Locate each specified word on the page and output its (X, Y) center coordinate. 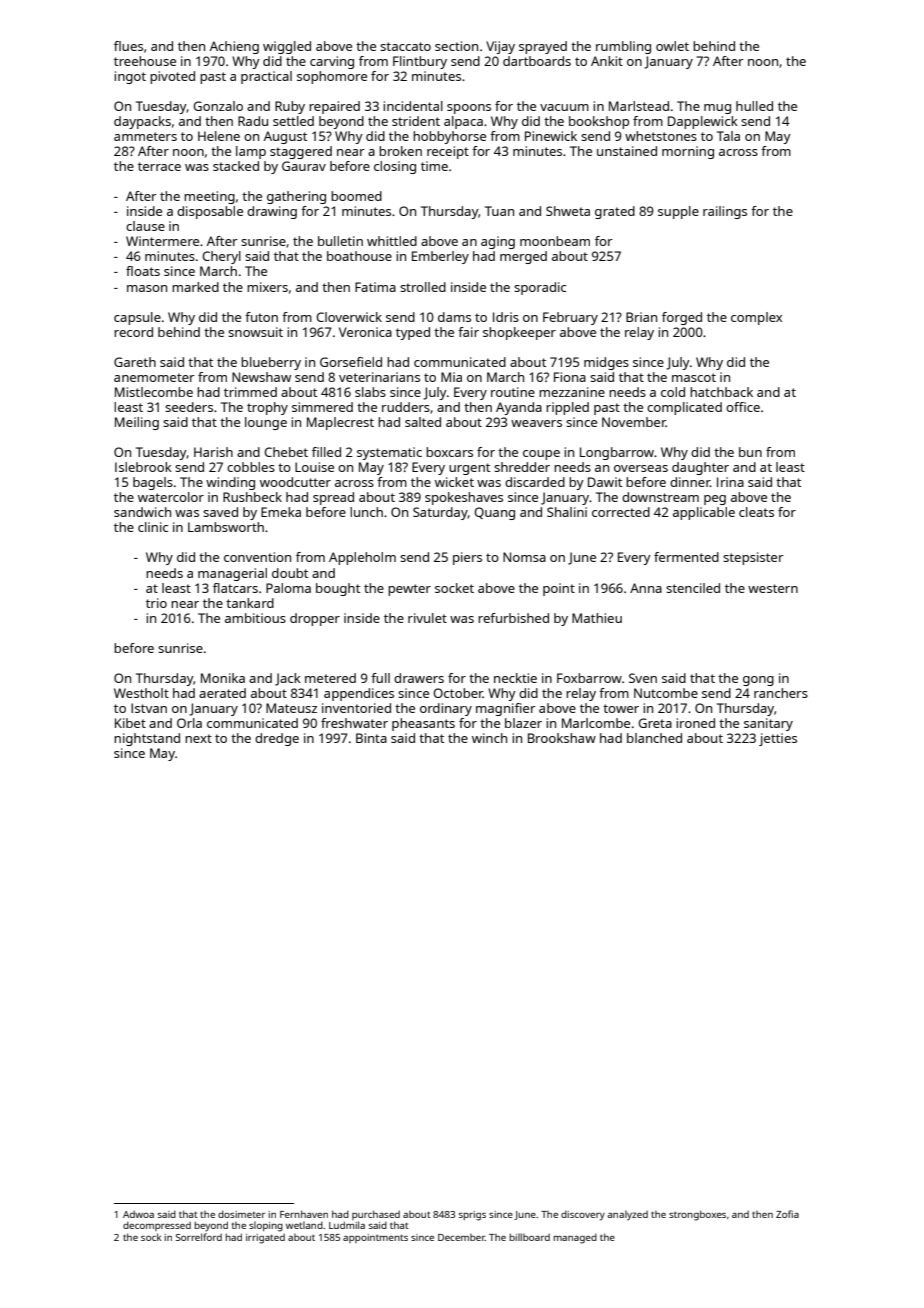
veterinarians (379, 377)
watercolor (171, 497)
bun (750, 452)
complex (756, 318)
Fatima (375, 287)
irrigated (265, 1239)
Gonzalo (218, 106)
